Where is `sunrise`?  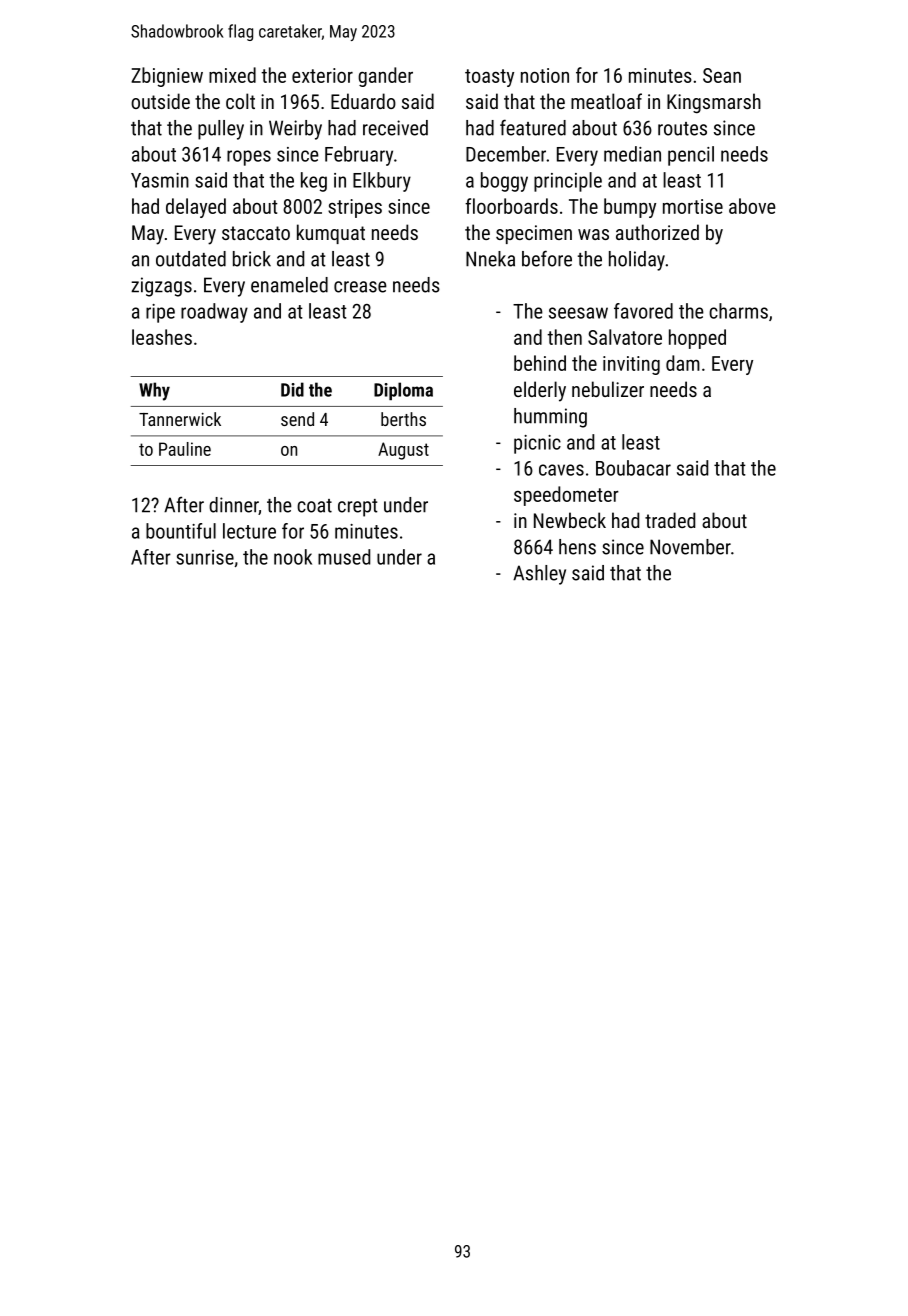 sunrise is located at coordinates (205, 557).
